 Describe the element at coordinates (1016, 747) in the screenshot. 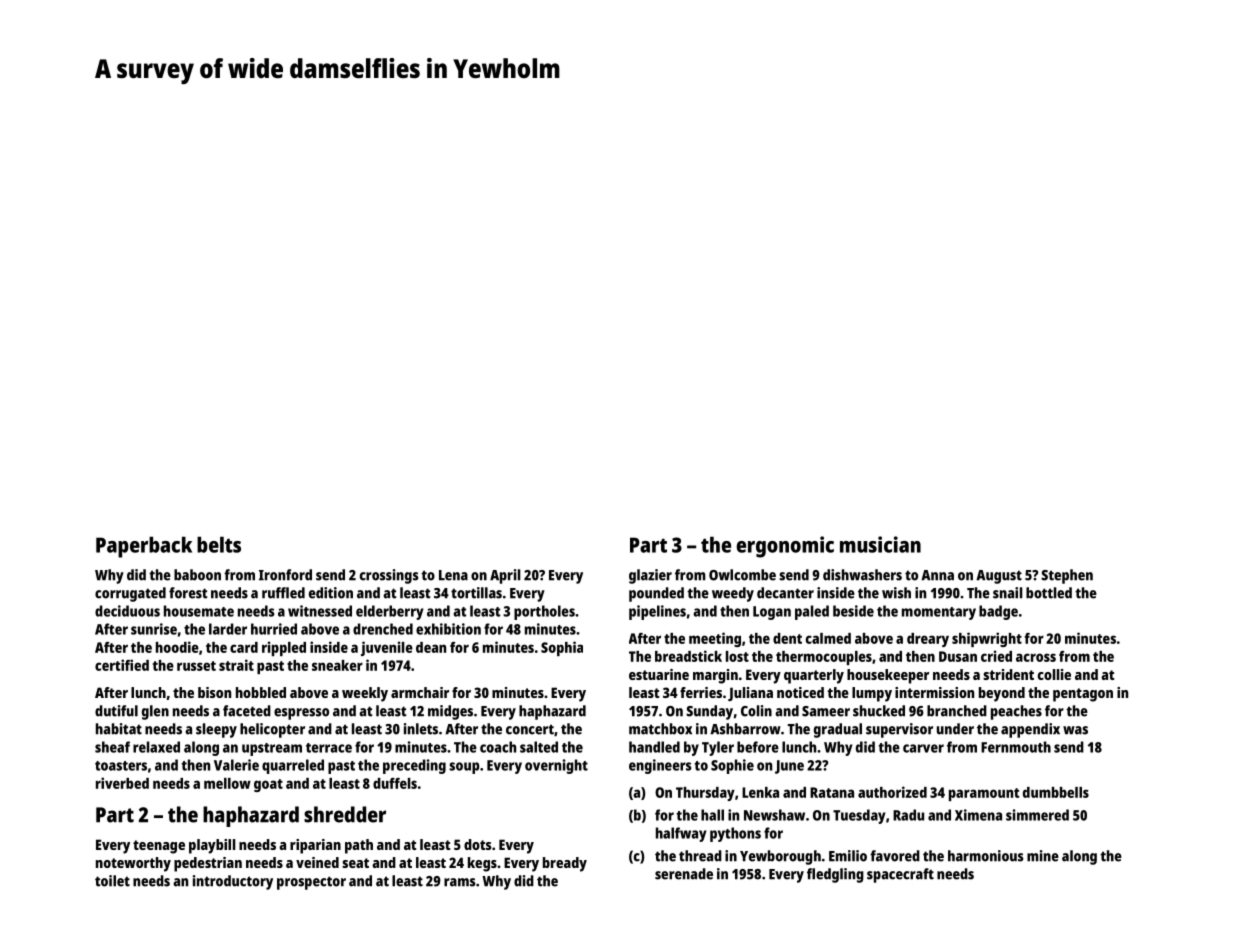

I see `Fernmouth` at that location.
